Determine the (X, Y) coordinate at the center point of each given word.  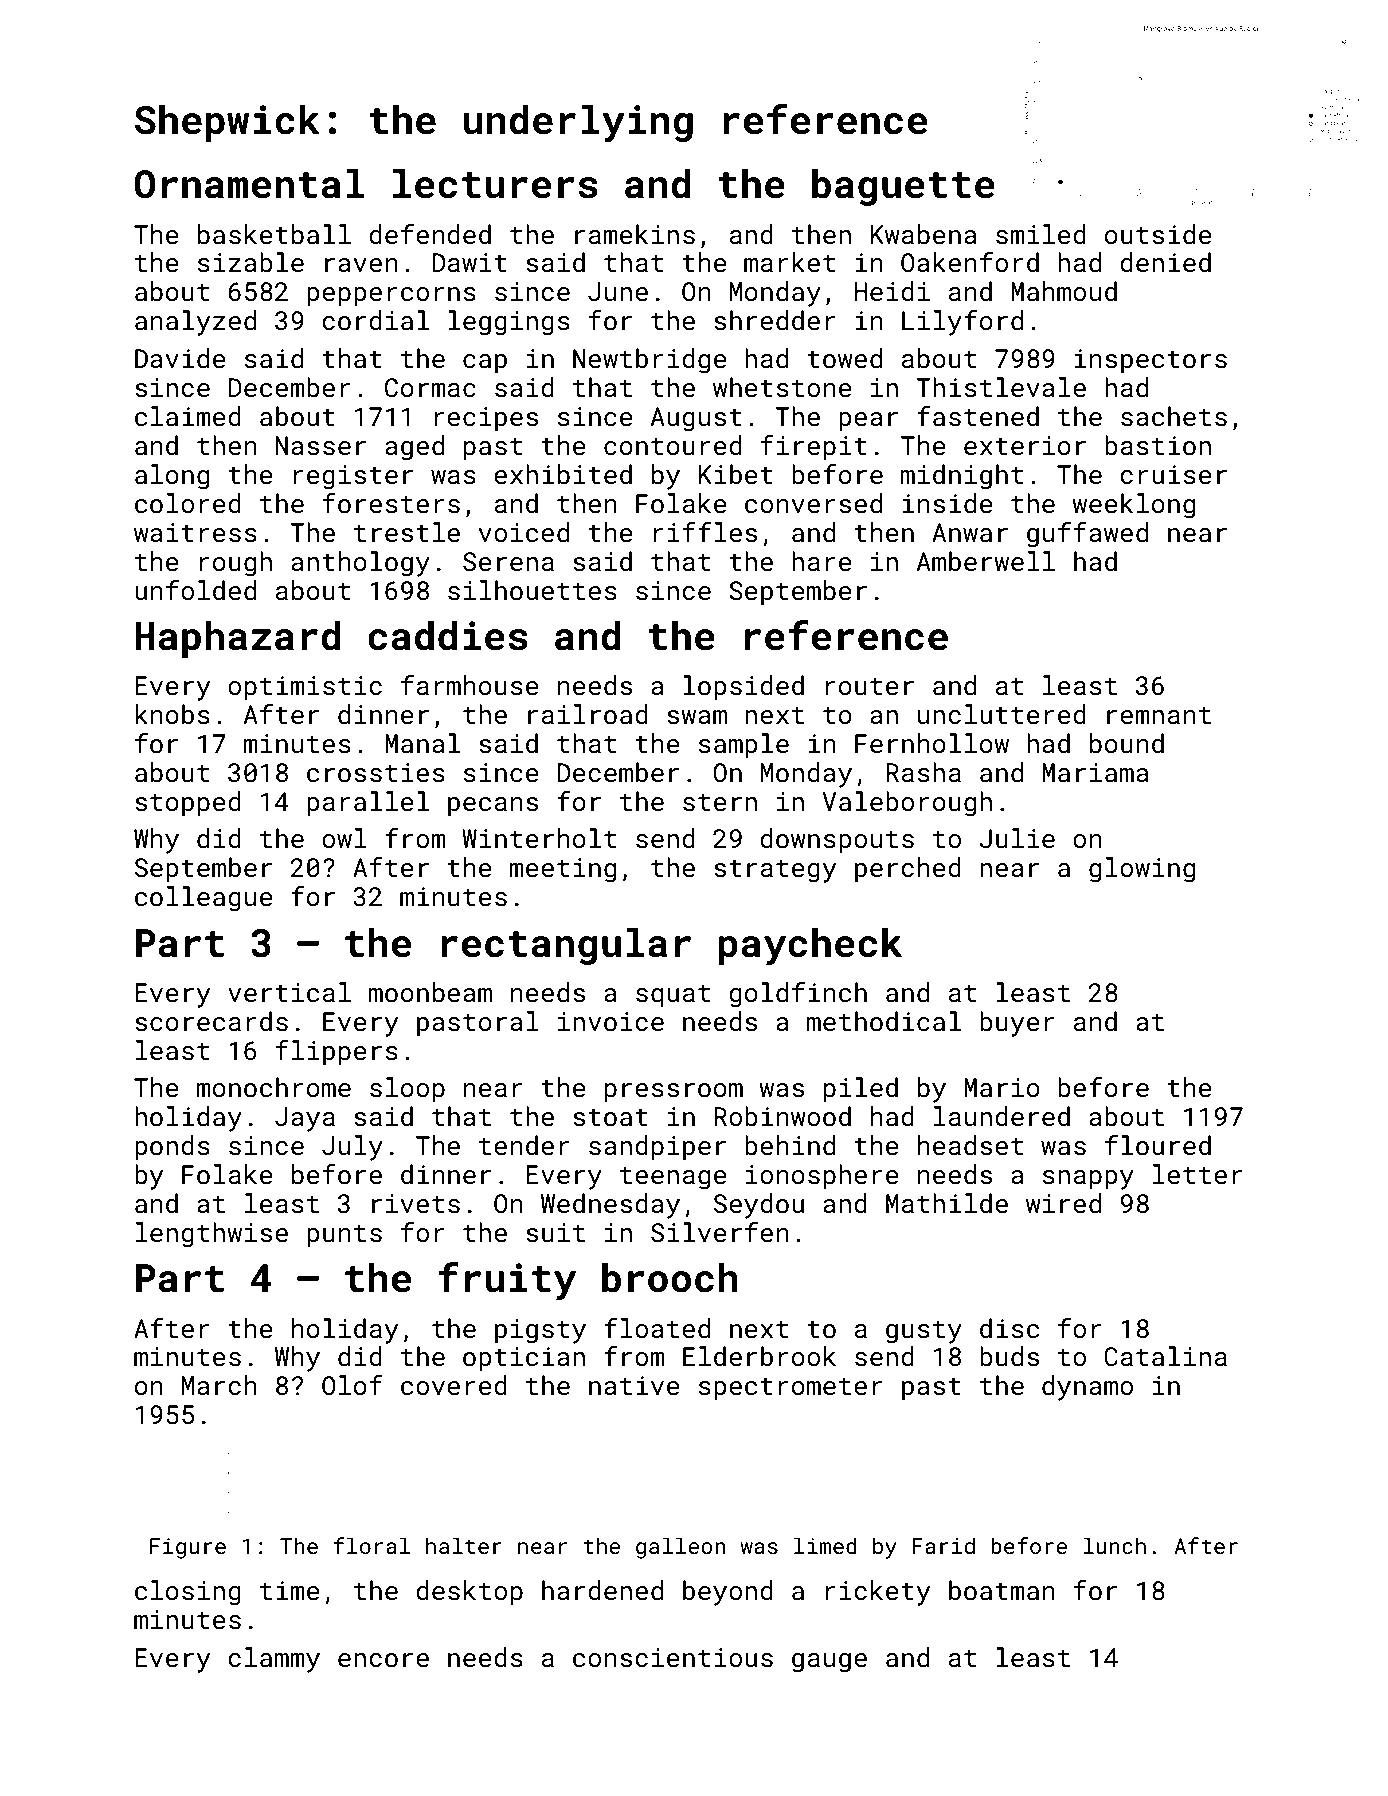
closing (188, 1593)
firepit (814, 448)
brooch (670, 1278)
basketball (274, 234)
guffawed (1087, 535)
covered (454, 1385)
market (789, 262)
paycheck (810, 947)
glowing (1142, 870)
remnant (1159, 716)
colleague (204, 899)
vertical (289, 992)
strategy (775, 871)
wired (1063, 1203)
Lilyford (962, 323)
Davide (180, 358)
